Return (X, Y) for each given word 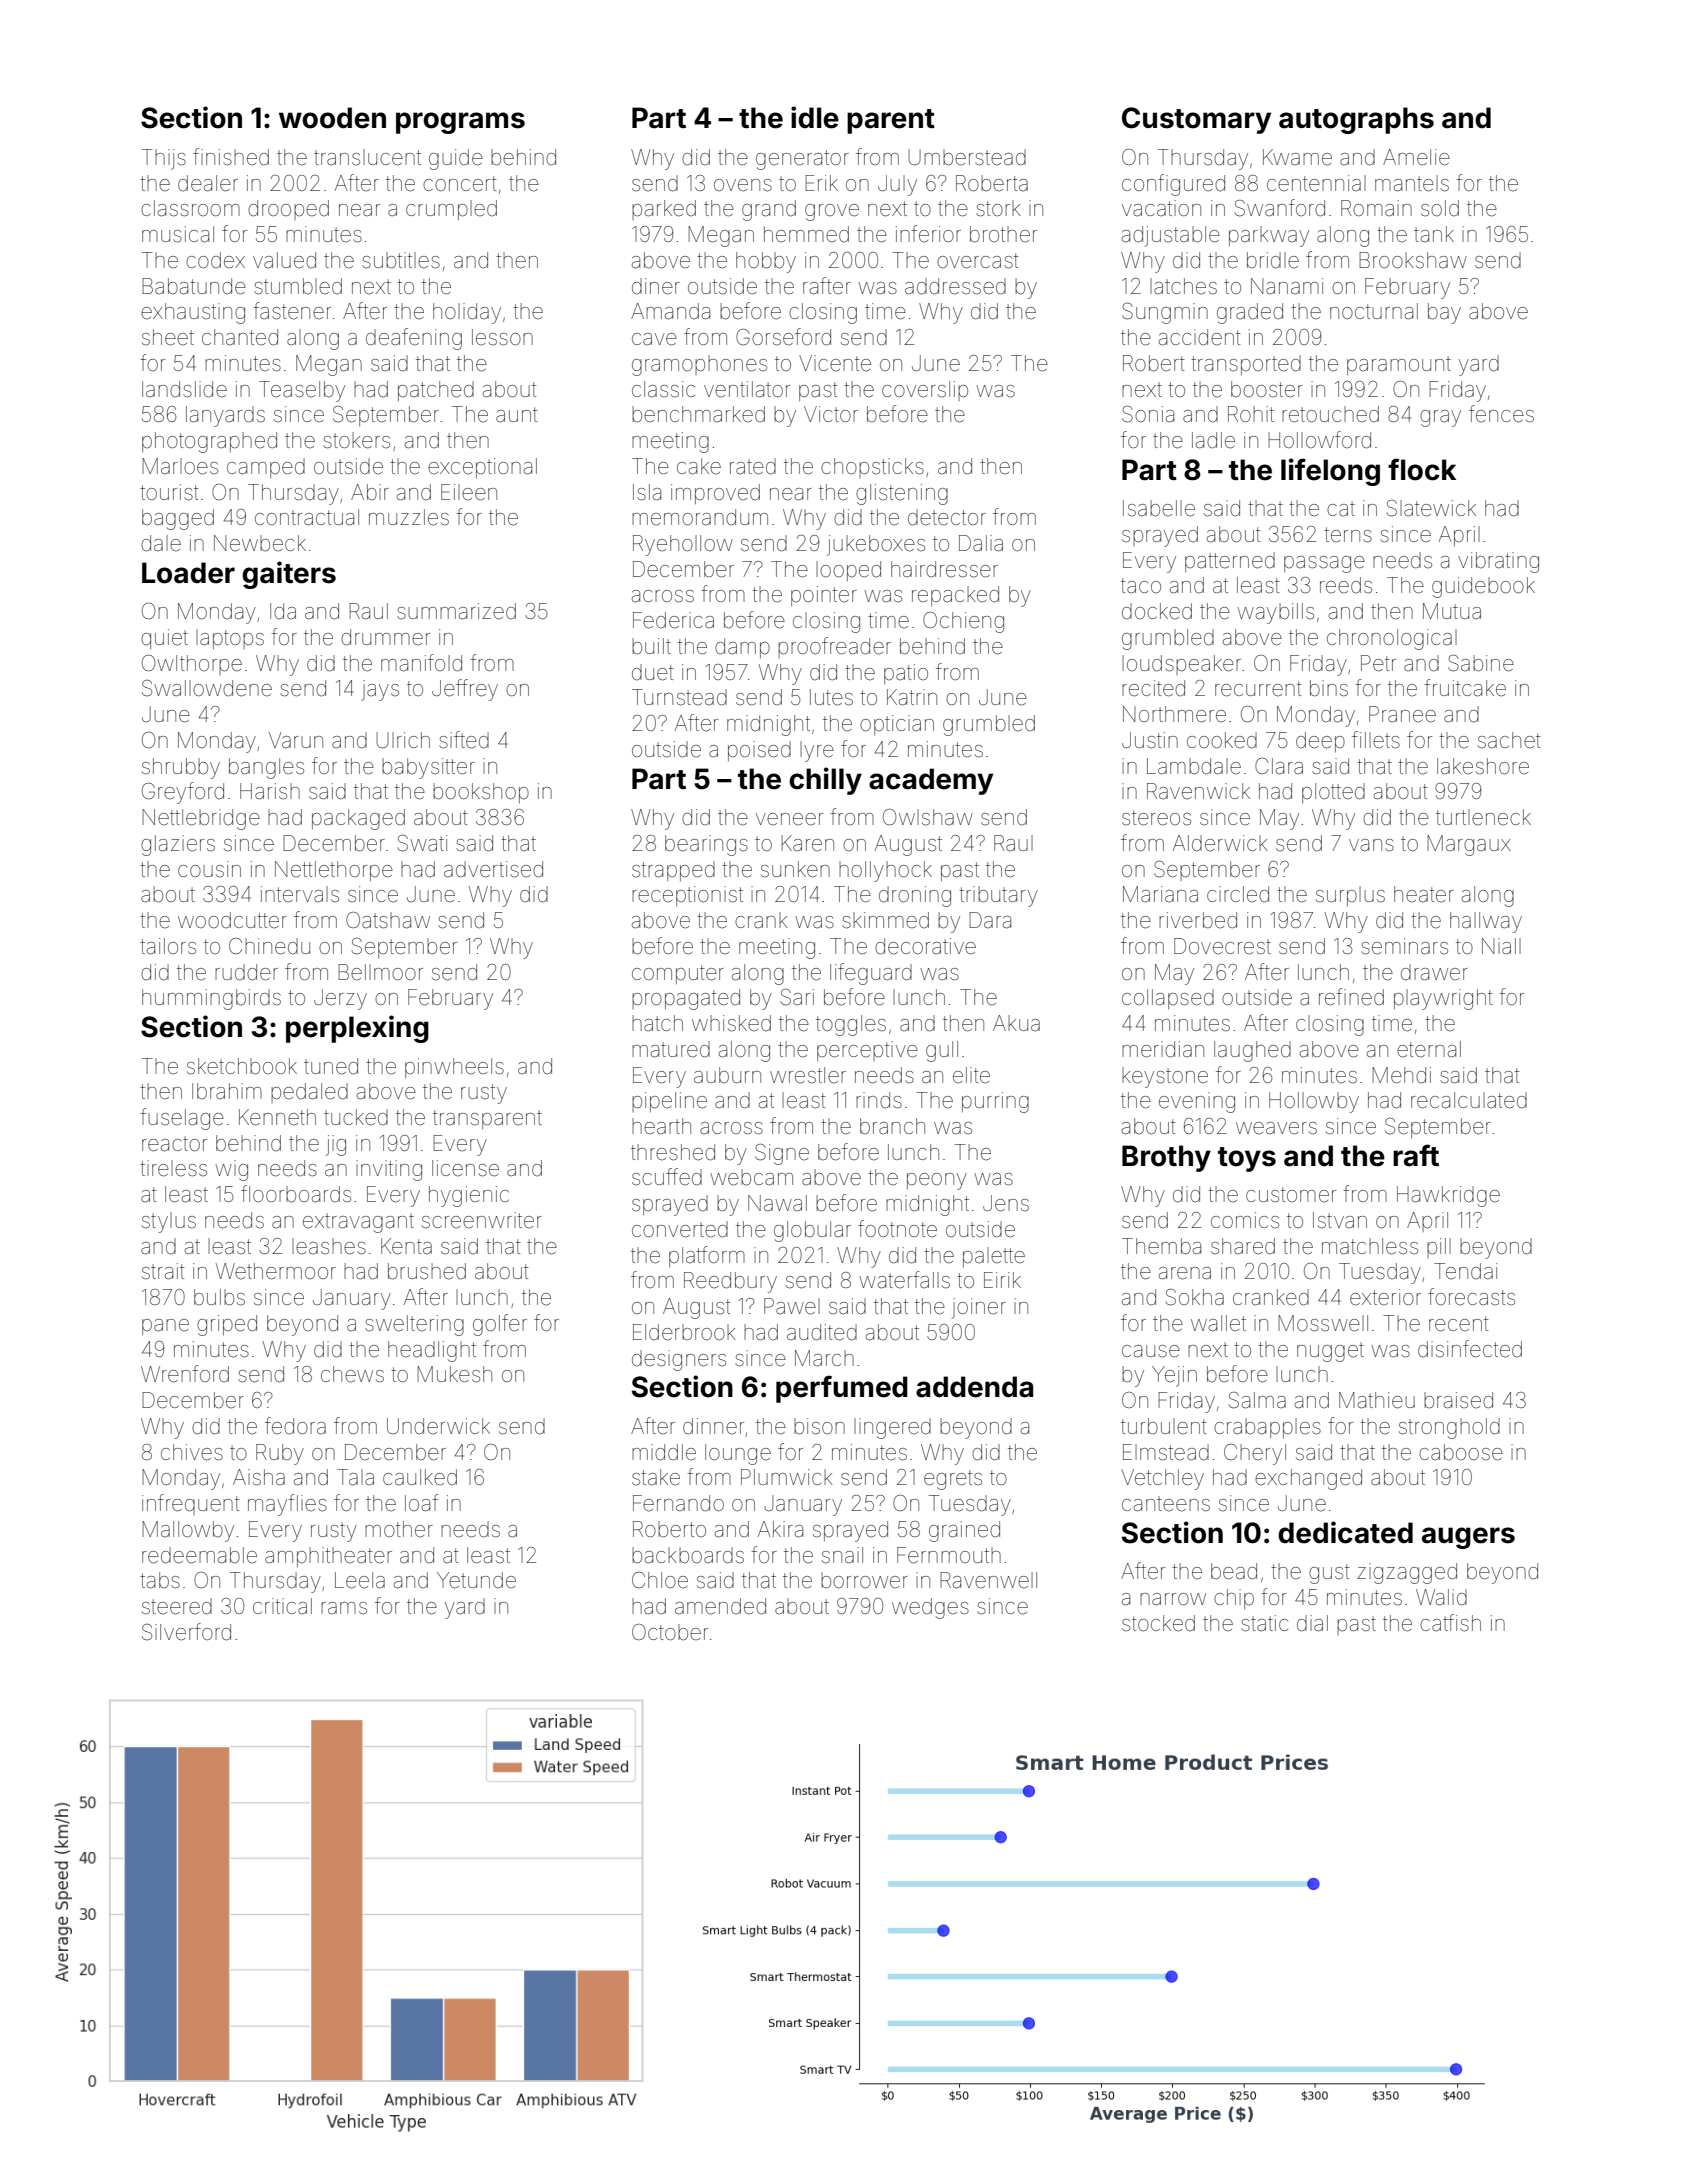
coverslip (925, 391)
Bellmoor (380, 972)
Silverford (186, 1632)
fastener (292, 311)
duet (653, 672)
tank (1434, 234)
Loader (188, 573)
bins (1329, 688)
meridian (1163, 1049)
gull (942, 1051)
